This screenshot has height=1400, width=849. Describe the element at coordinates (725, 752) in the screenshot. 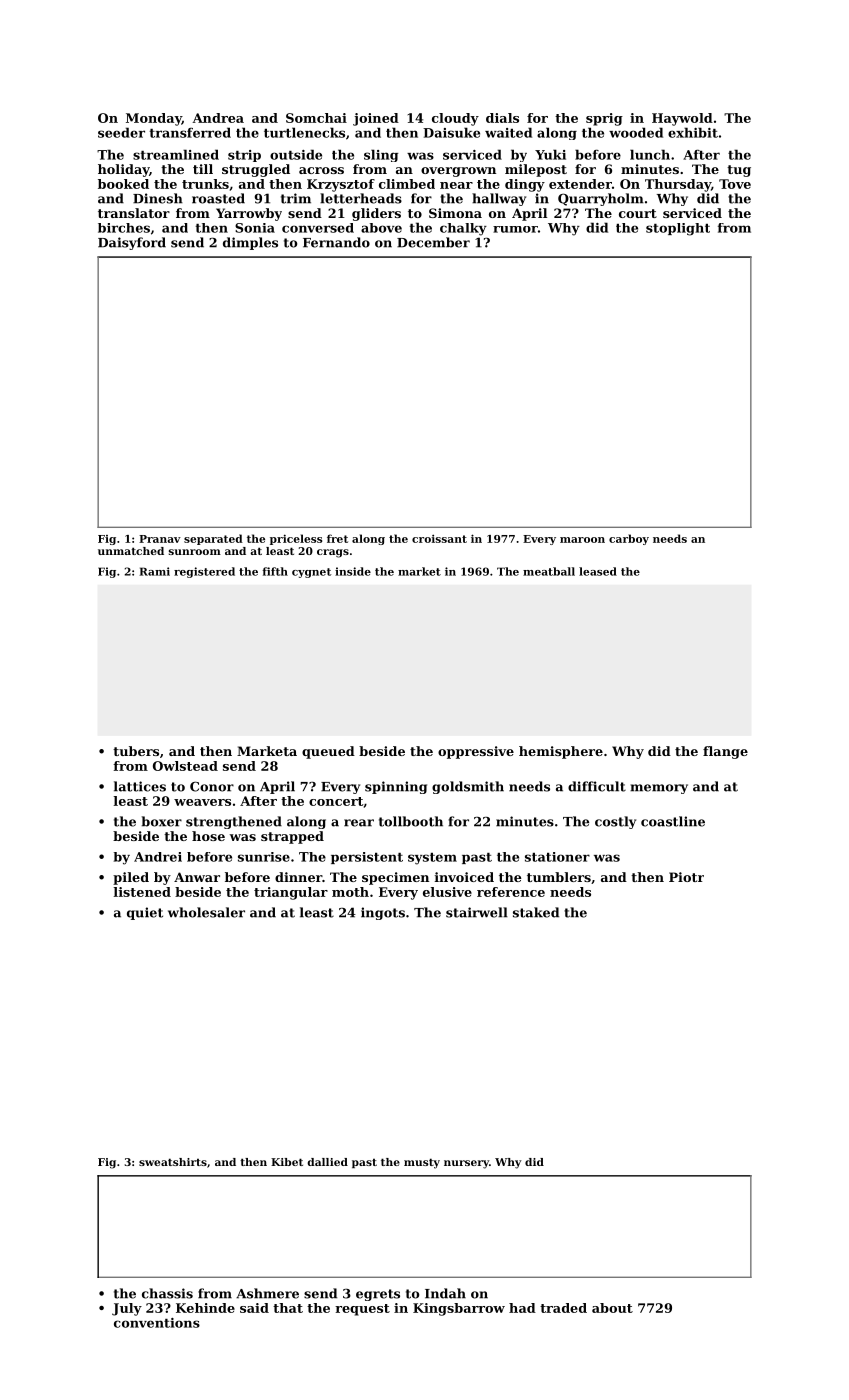

I see `flange` at that location.
